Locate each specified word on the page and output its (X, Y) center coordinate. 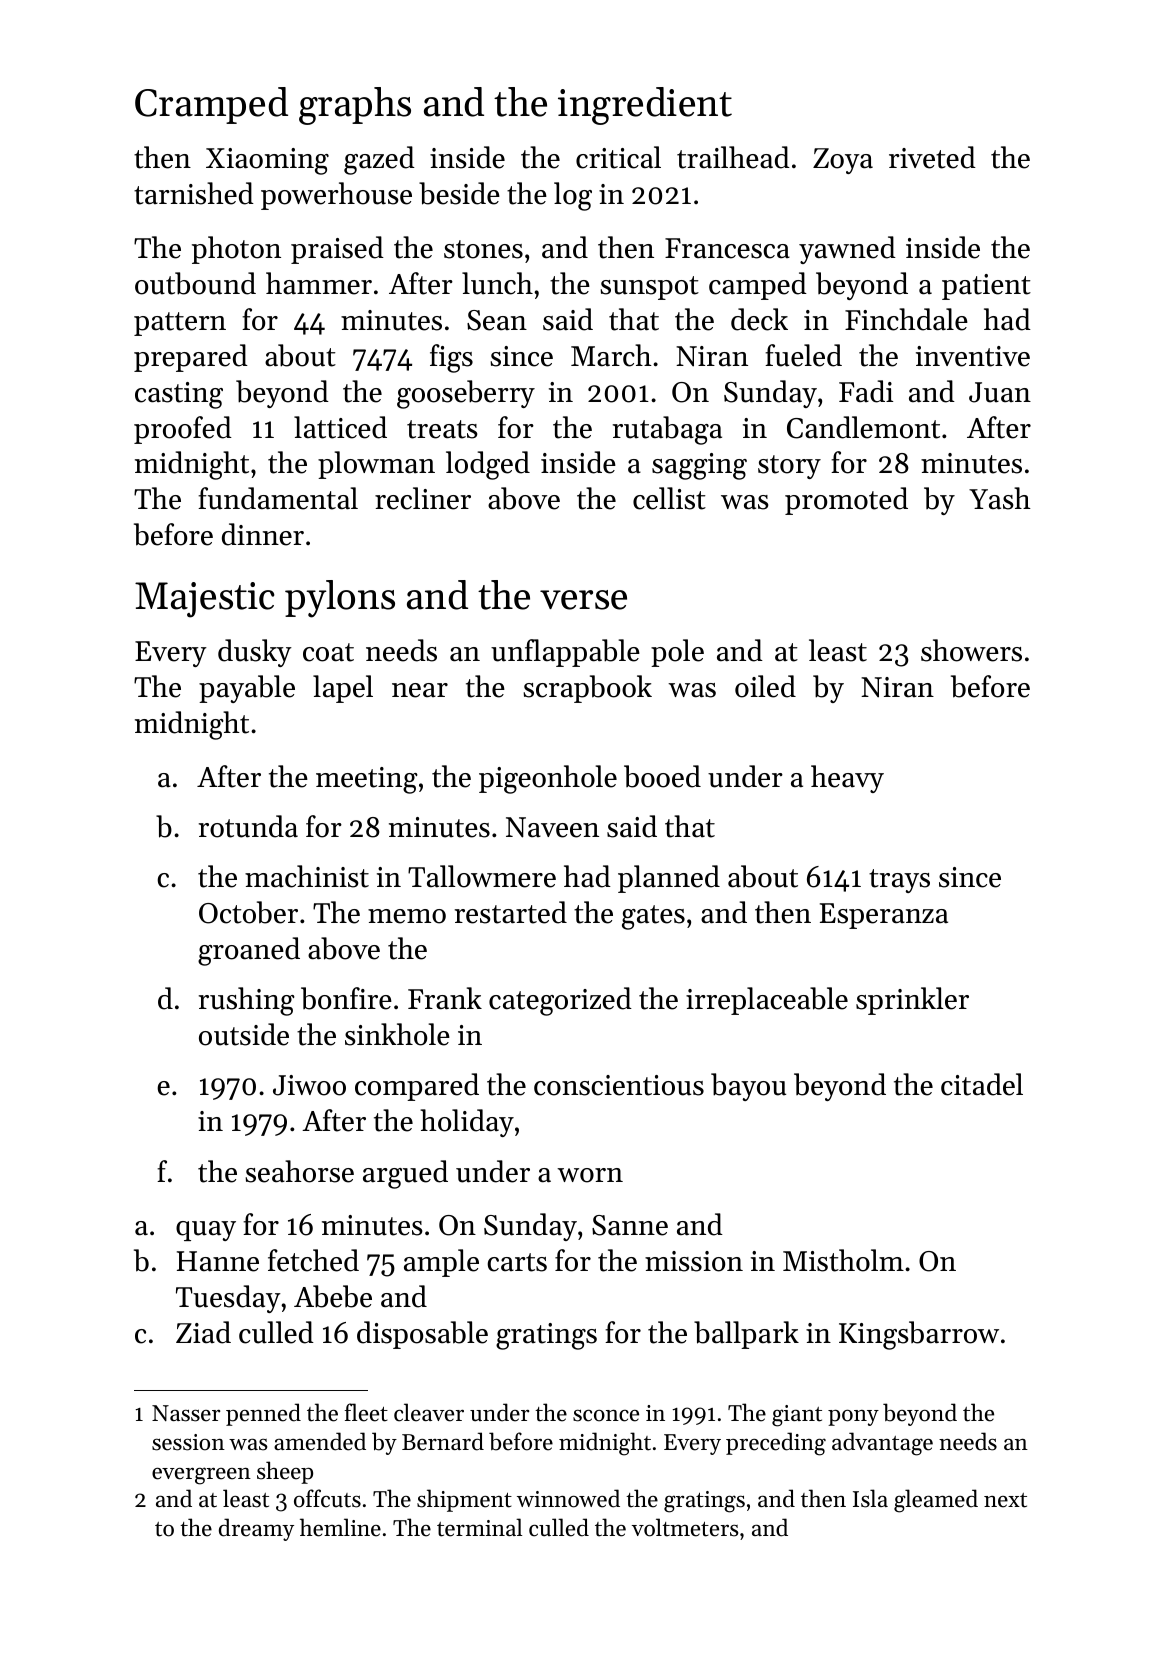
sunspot (649, 288)
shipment (464, 1500)
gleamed (936, 1501)
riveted (932, 157)
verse (583, 600)
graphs (355, 106)
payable (247, 689)
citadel (982, 1084)
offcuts (327, 1498)
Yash (1000, 498)
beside (459, 193)
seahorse (299, 1171)
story (789, 467)
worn (590, 1175)
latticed (340, 427)
